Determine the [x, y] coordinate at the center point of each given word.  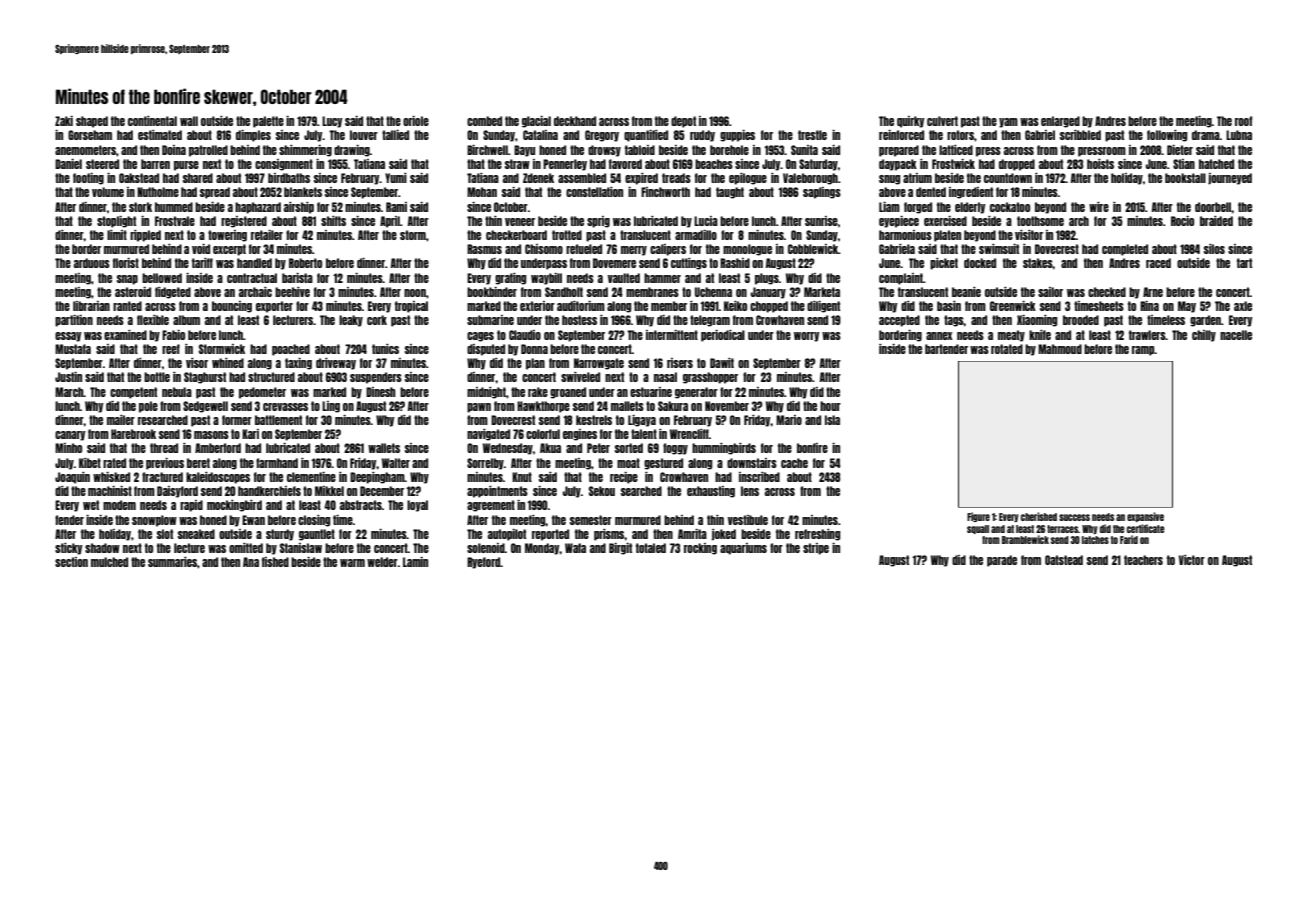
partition [74, 321]
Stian [1184, 164]
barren [155, 164]
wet [91, 505]
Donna [534, 349]
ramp [1143, 351]
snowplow [154, 521]
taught [730, 193]
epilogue [748, 179]
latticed [956, 150]
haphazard [258, 208]
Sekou [602, 491]
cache [794, 463]
